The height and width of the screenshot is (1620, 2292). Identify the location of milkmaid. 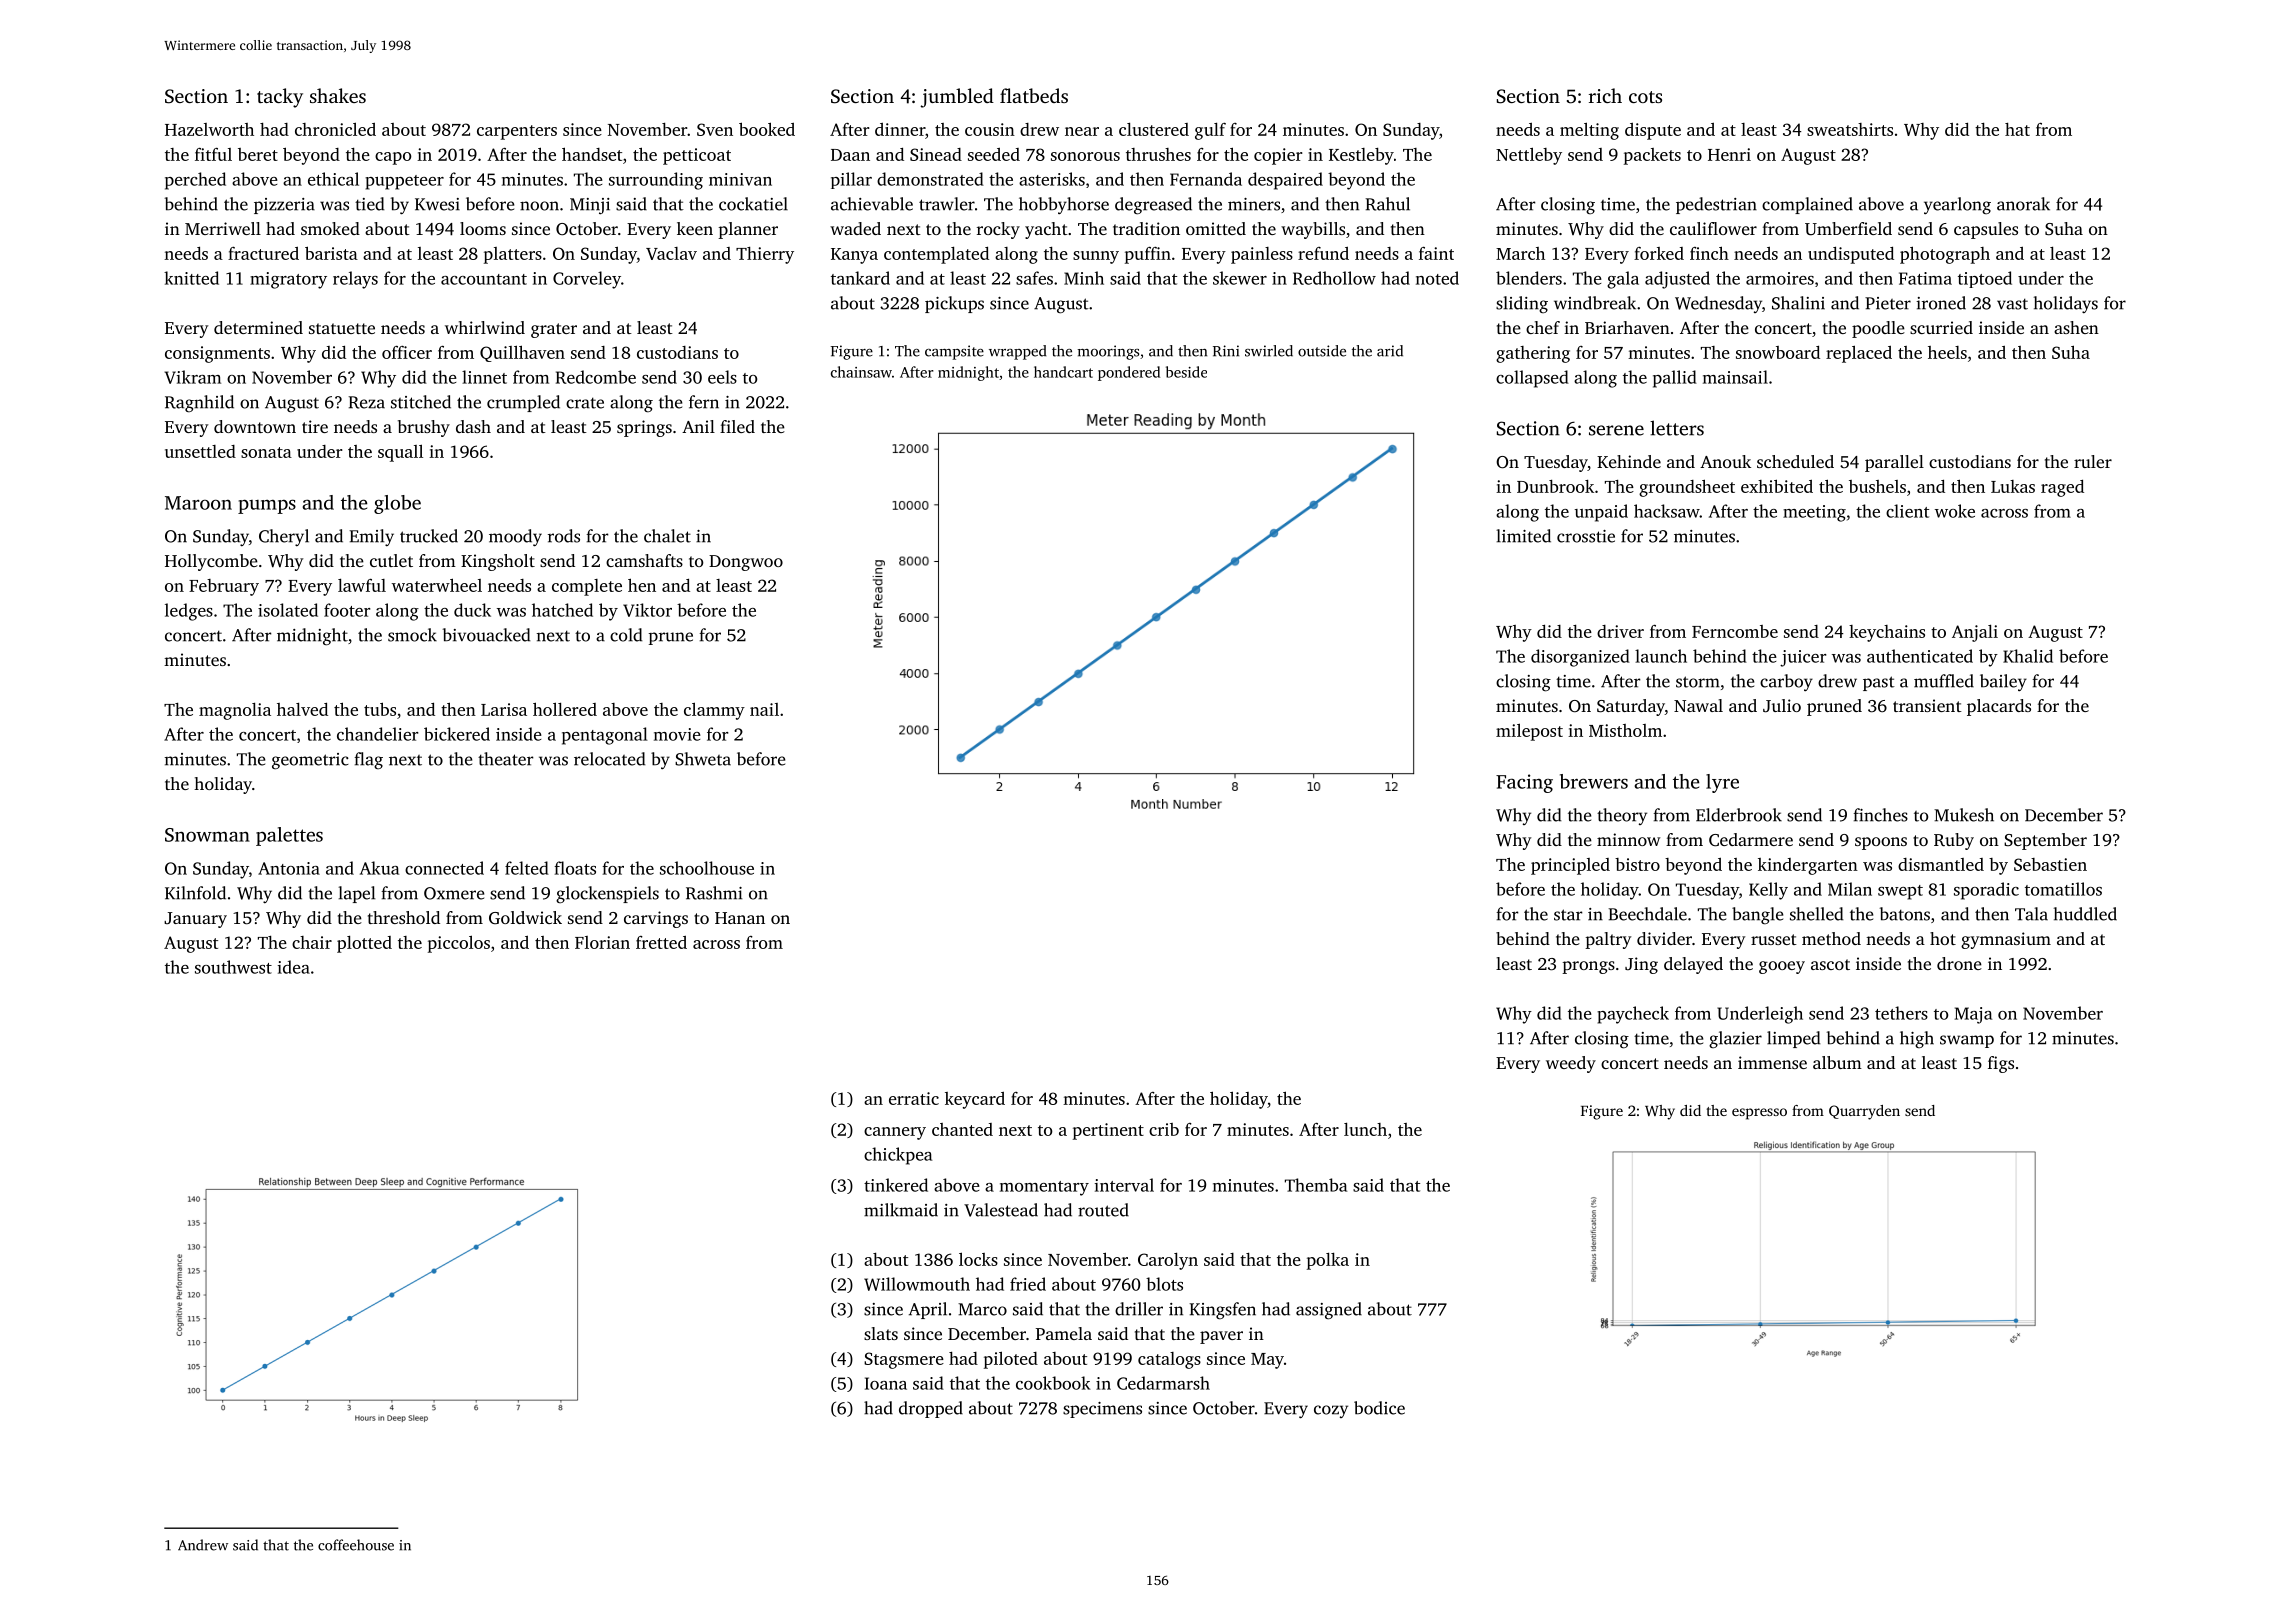
(901, 1210).
